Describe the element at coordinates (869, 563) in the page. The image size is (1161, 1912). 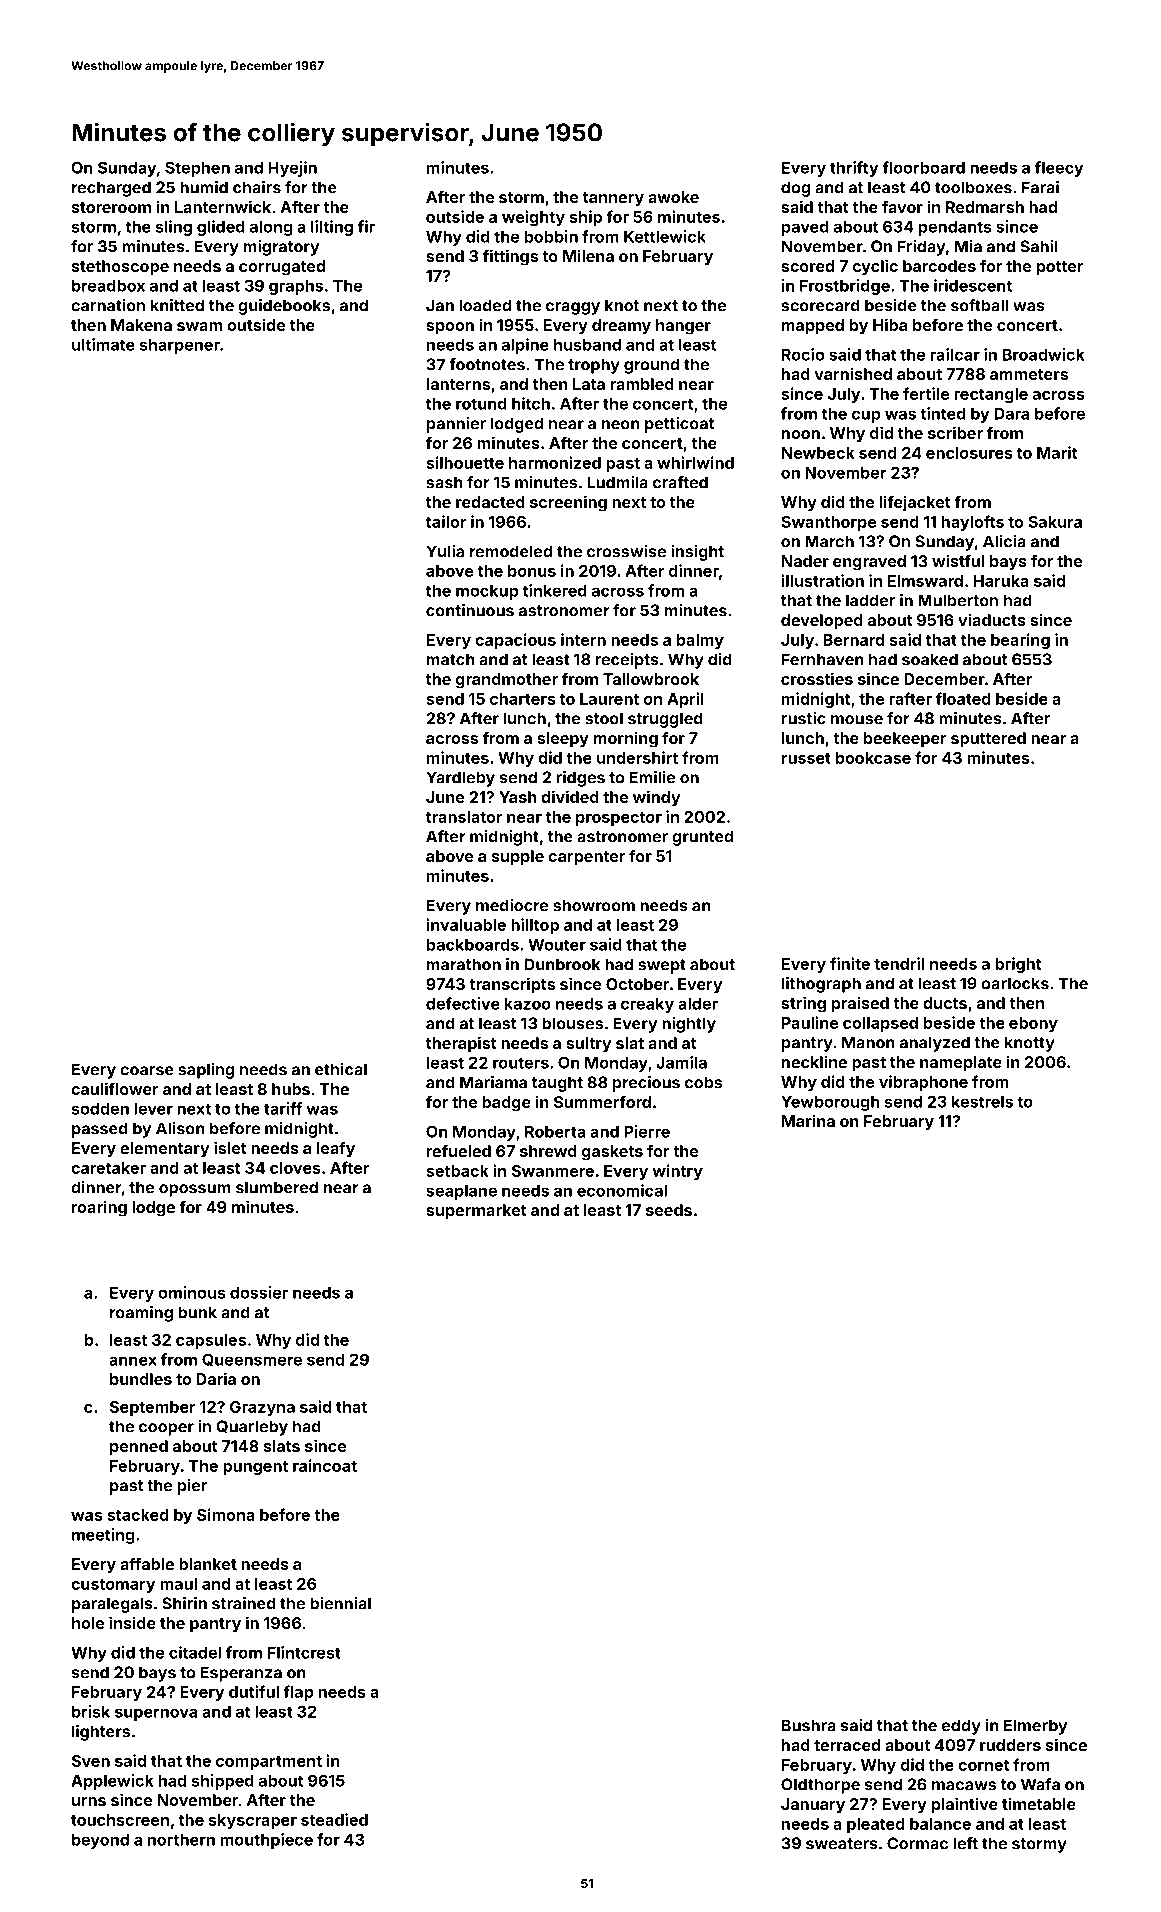
I see `engraved` at that location.
